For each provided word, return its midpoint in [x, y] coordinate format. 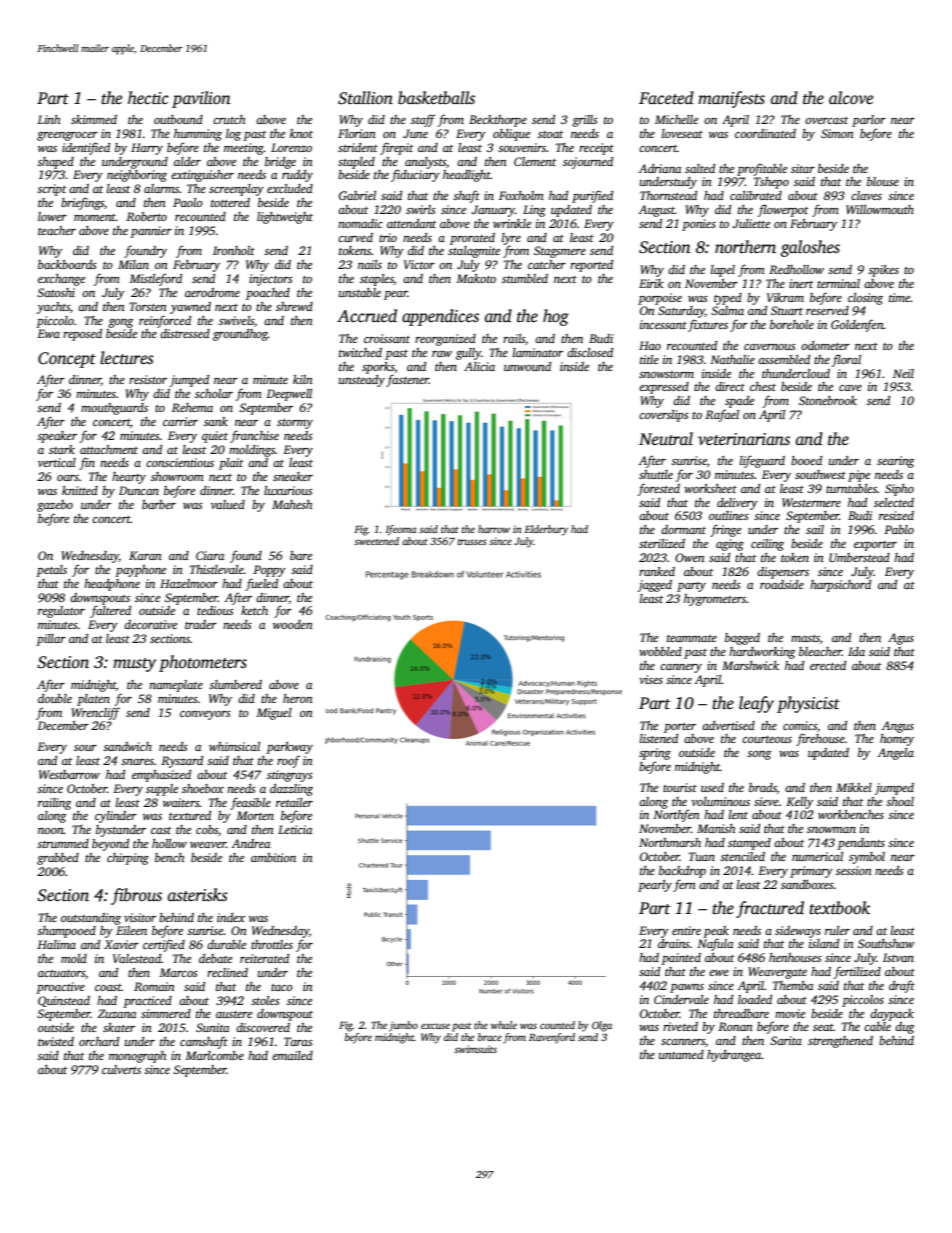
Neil [903, 373]
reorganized [445, 340]
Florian [357, 133]
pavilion [201, 99]
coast [108, 987]
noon [51, 831]
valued [228, 504]
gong [120, 323]
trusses [472, 542]
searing [895, 462]
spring [655, 754]
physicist [808, 704]
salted [700, 168]
